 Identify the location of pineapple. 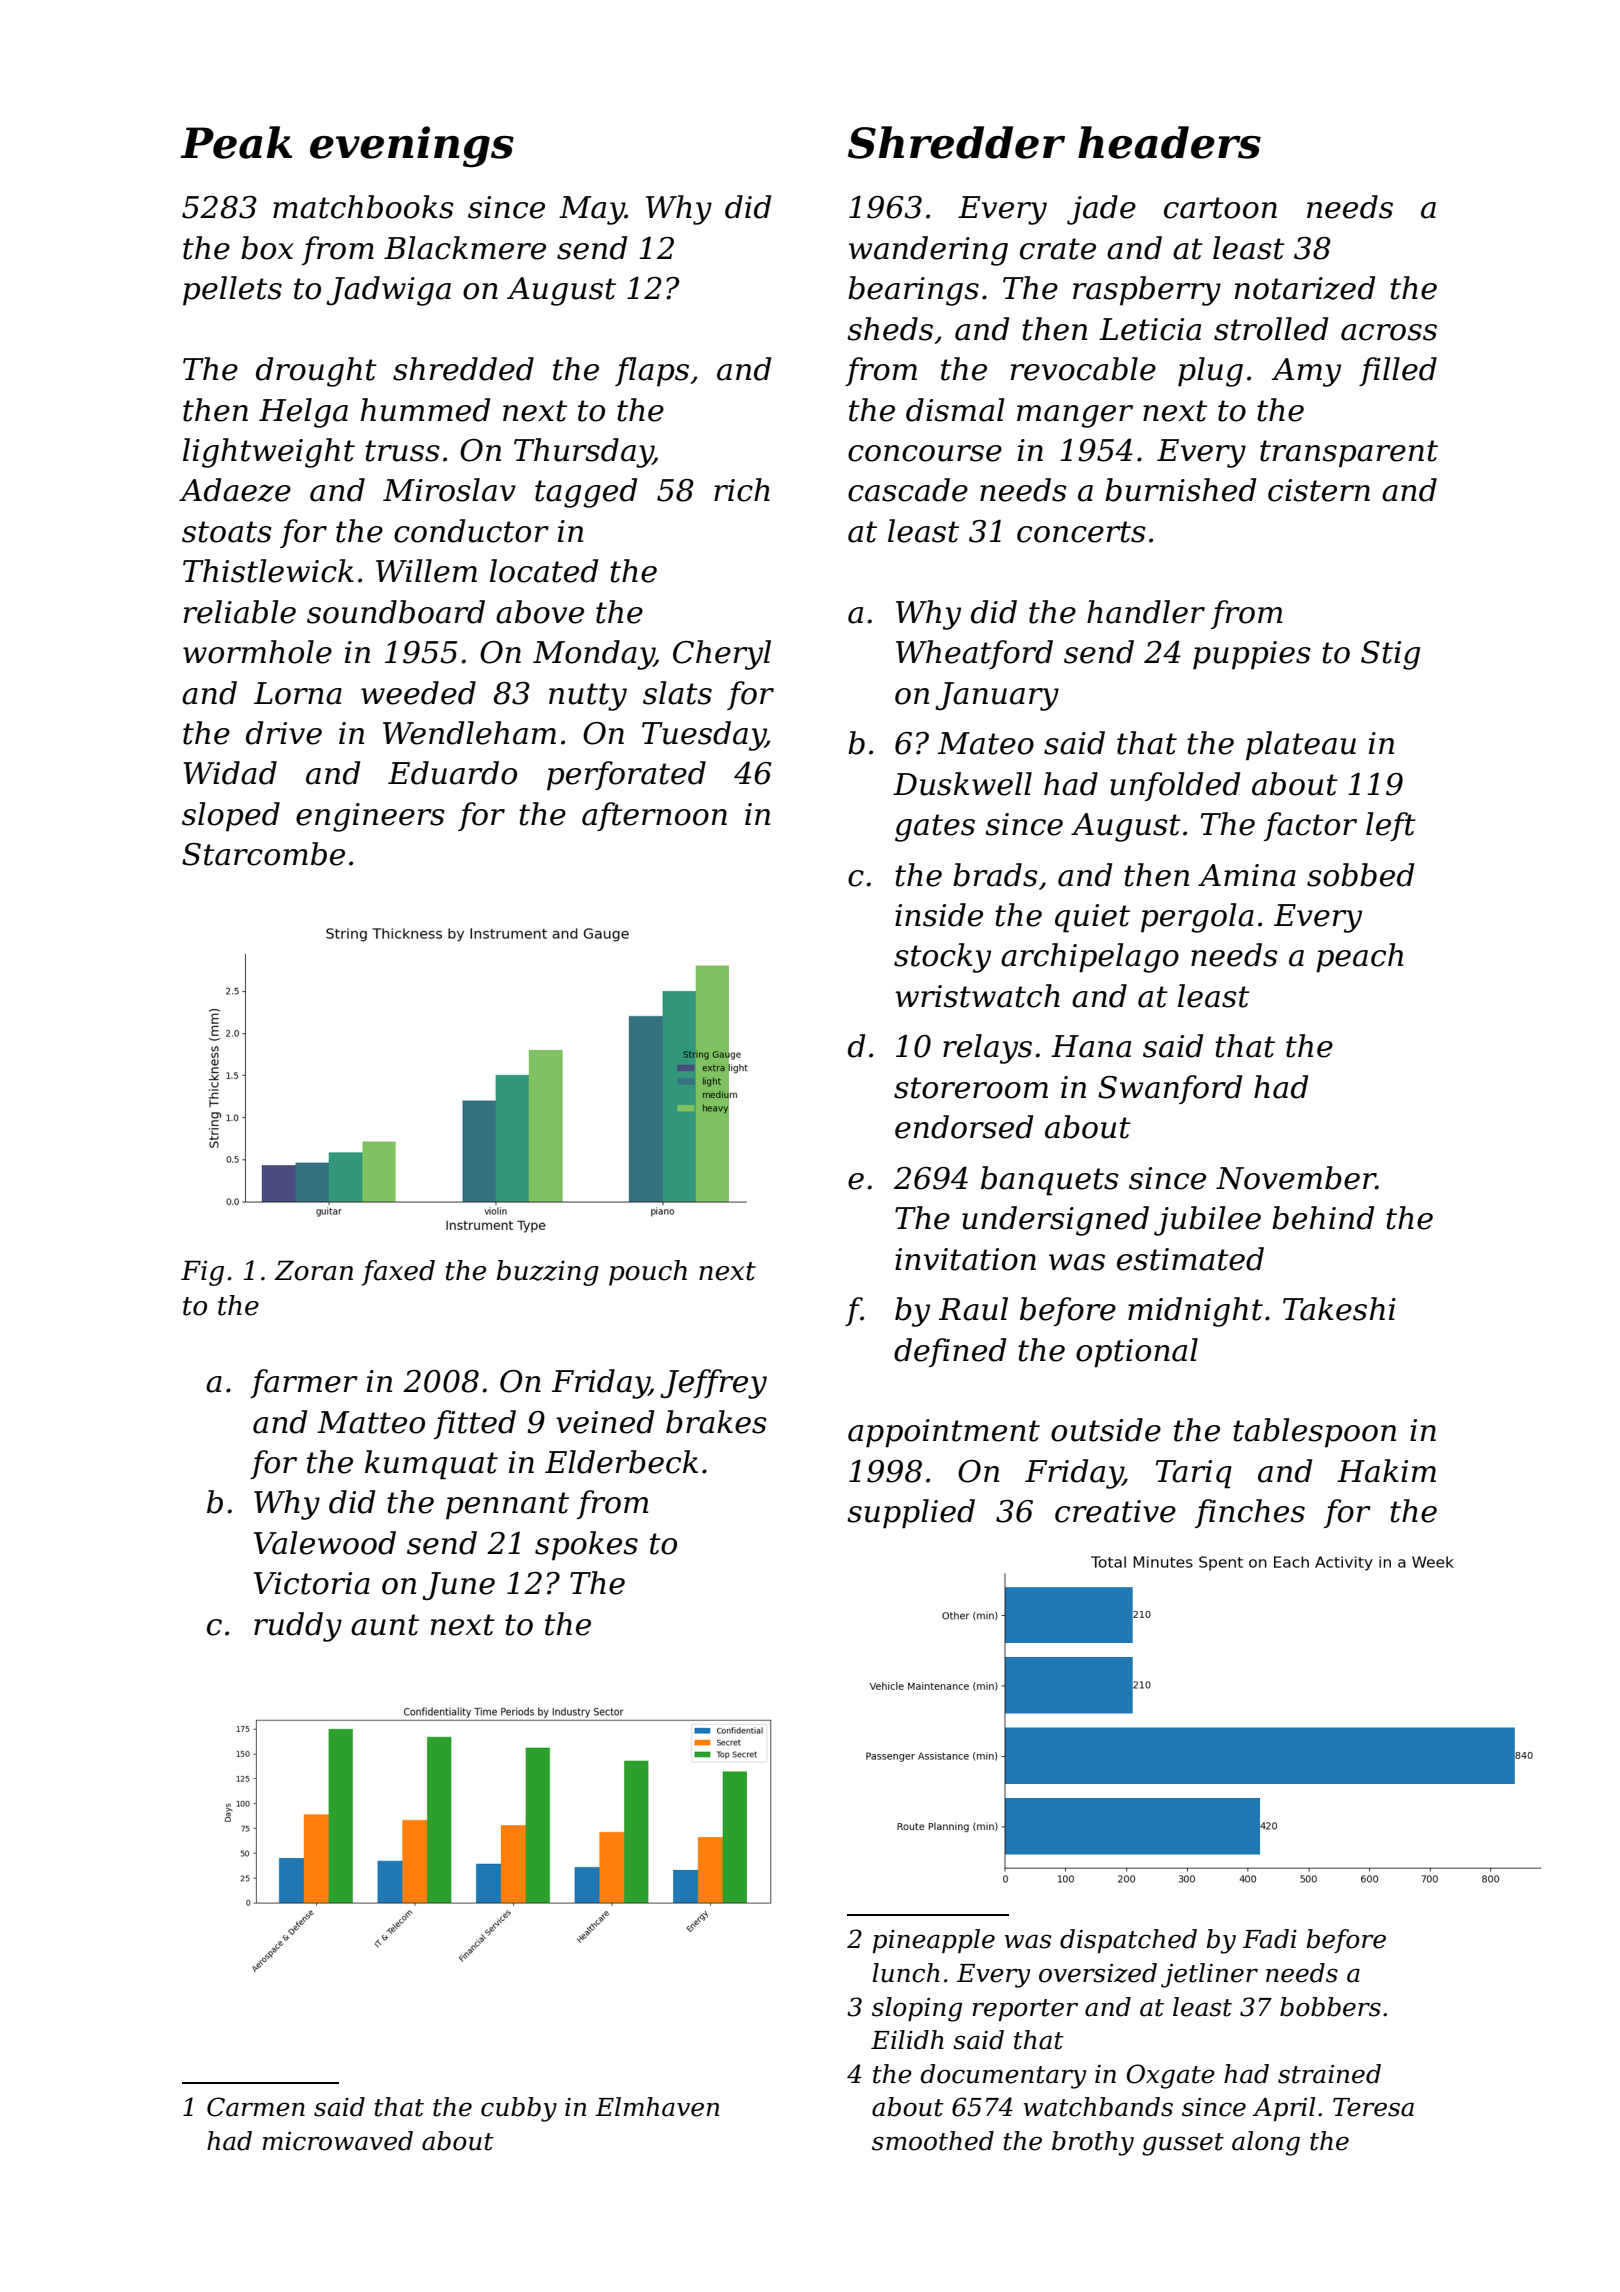
(934, 1941).
